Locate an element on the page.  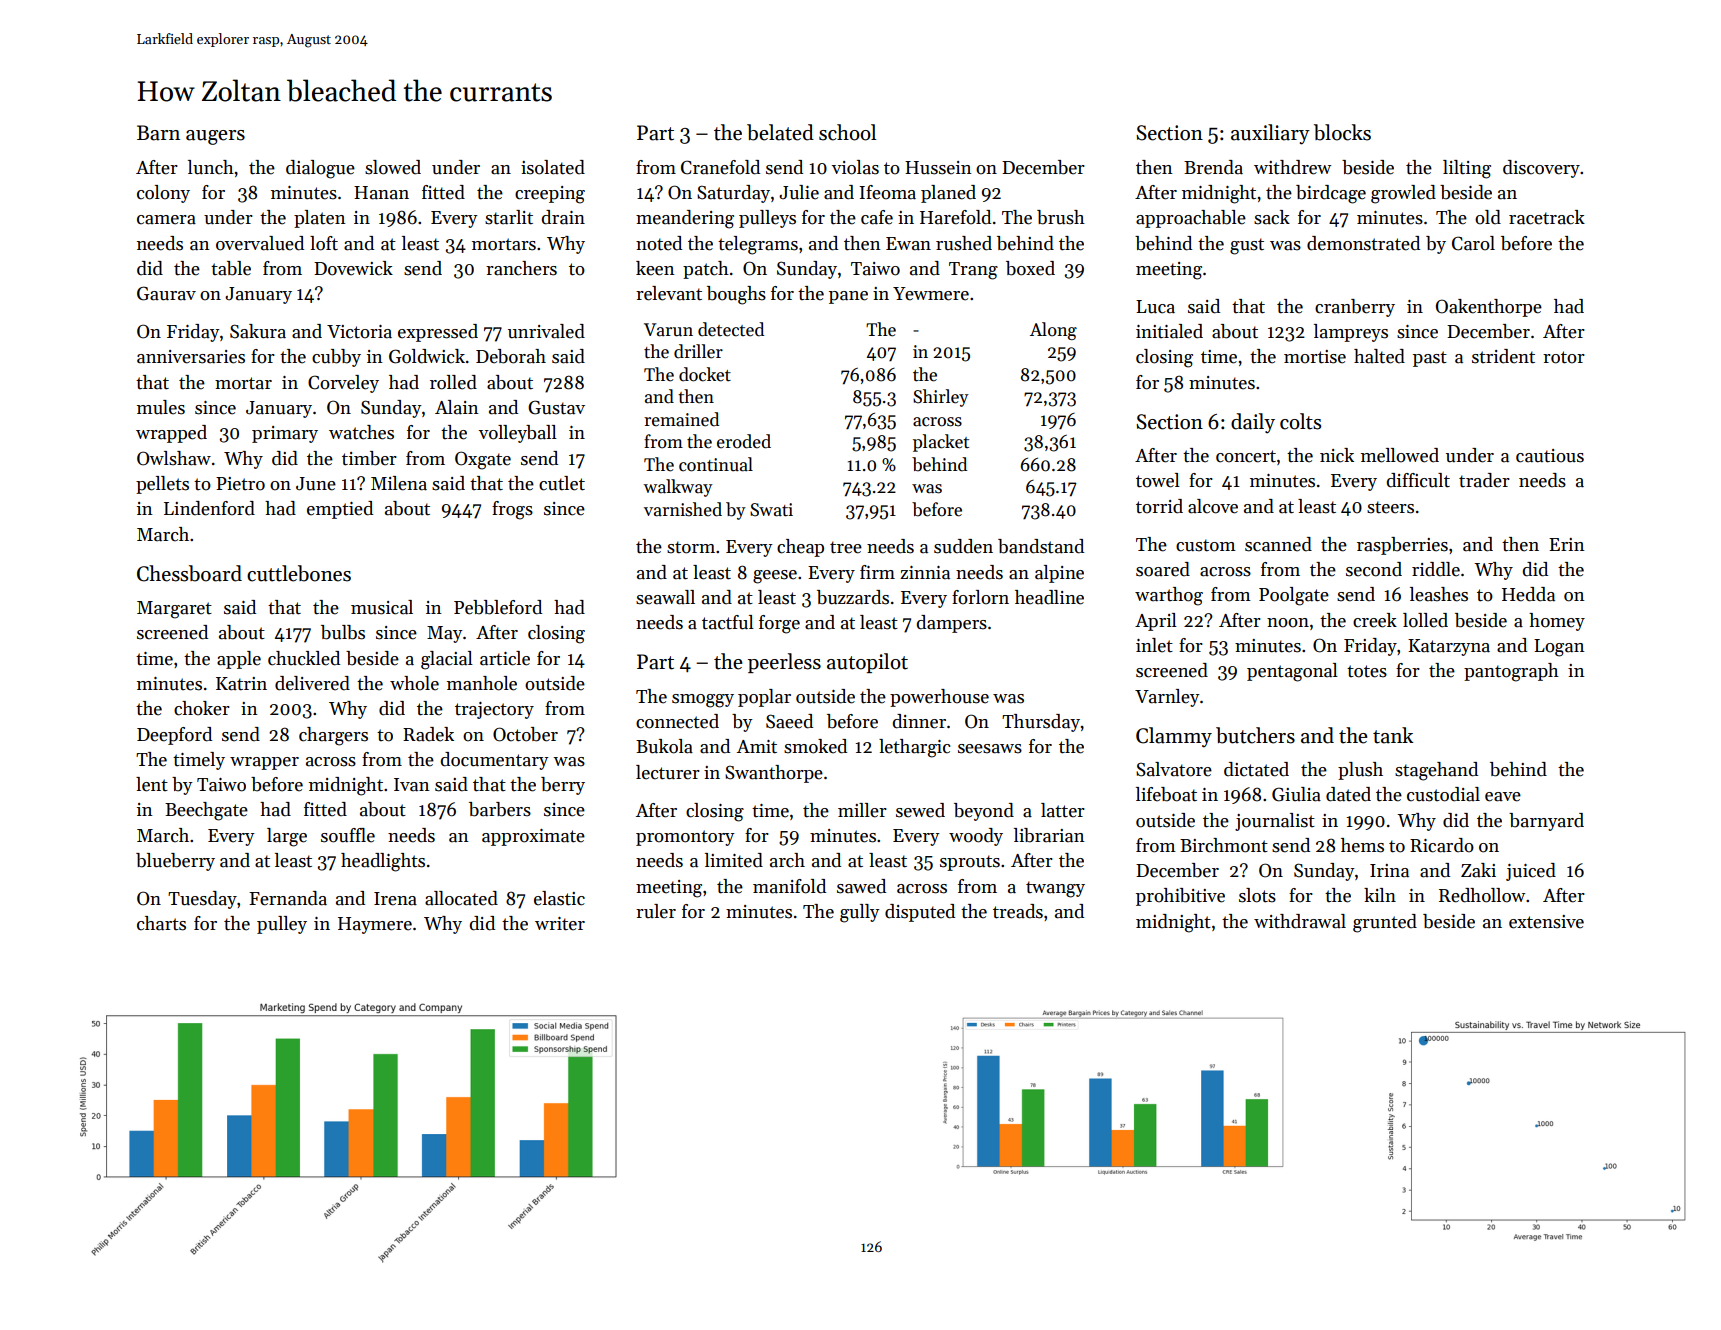
Deepford is located at coordinates (174, 736).
